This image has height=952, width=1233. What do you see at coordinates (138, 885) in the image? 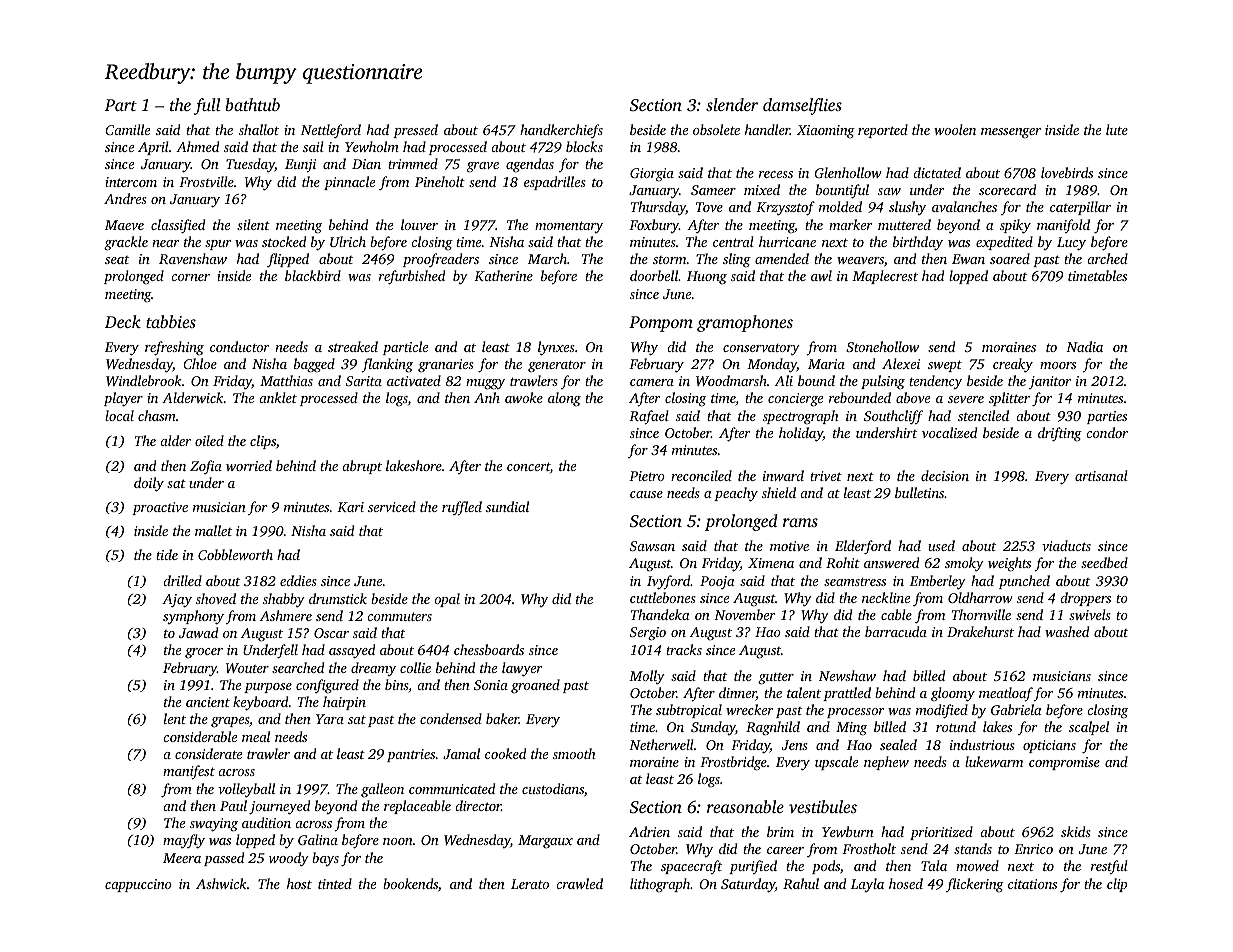
I see `cappuccino` at bounding box center [138, 885].
